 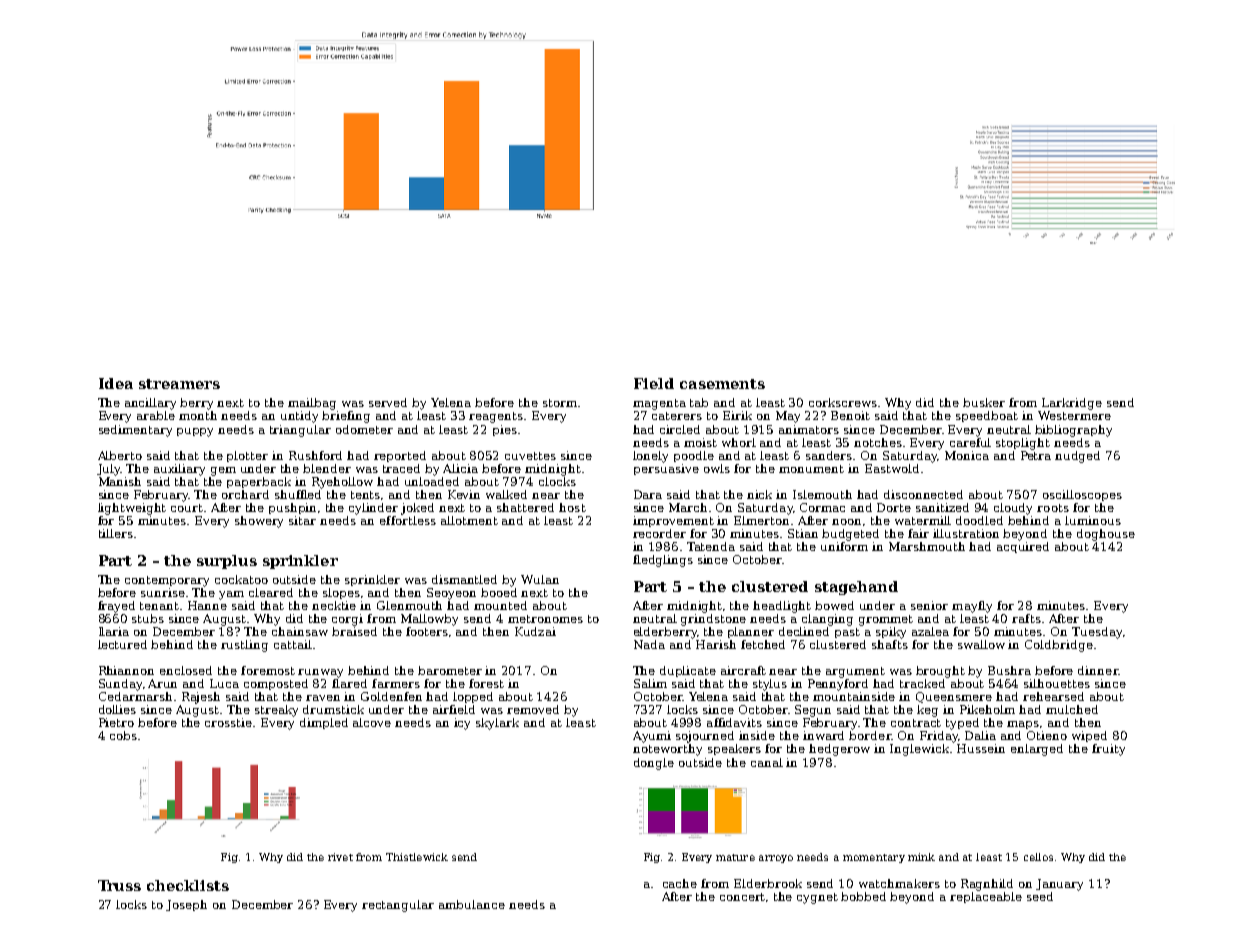 I want to click on metronomes, so click(x=545, y=619).
